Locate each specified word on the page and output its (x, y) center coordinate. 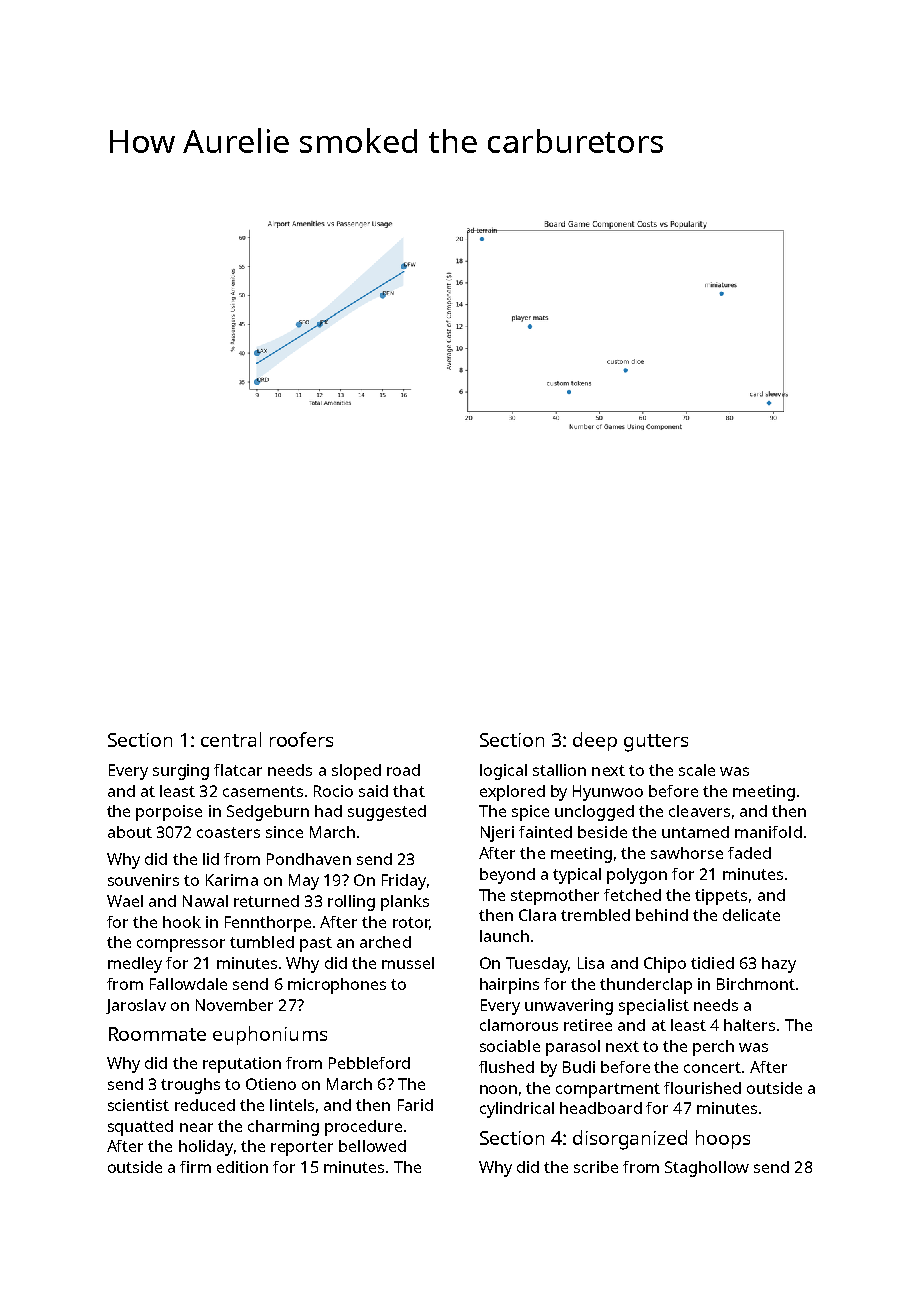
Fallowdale (188, 984)
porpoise (169, 813)
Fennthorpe (268, 924)
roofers (301, 739)
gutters (656, 743)
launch (504, 936)
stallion (559, 770)
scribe (596, 1167)
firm (195, 1167)
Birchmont (756, 984)
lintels (292, 1105)
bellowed (372, 1146)
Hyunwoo (608, 793)
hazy (779, 965)
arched (385, 942)
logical (503, 772)
